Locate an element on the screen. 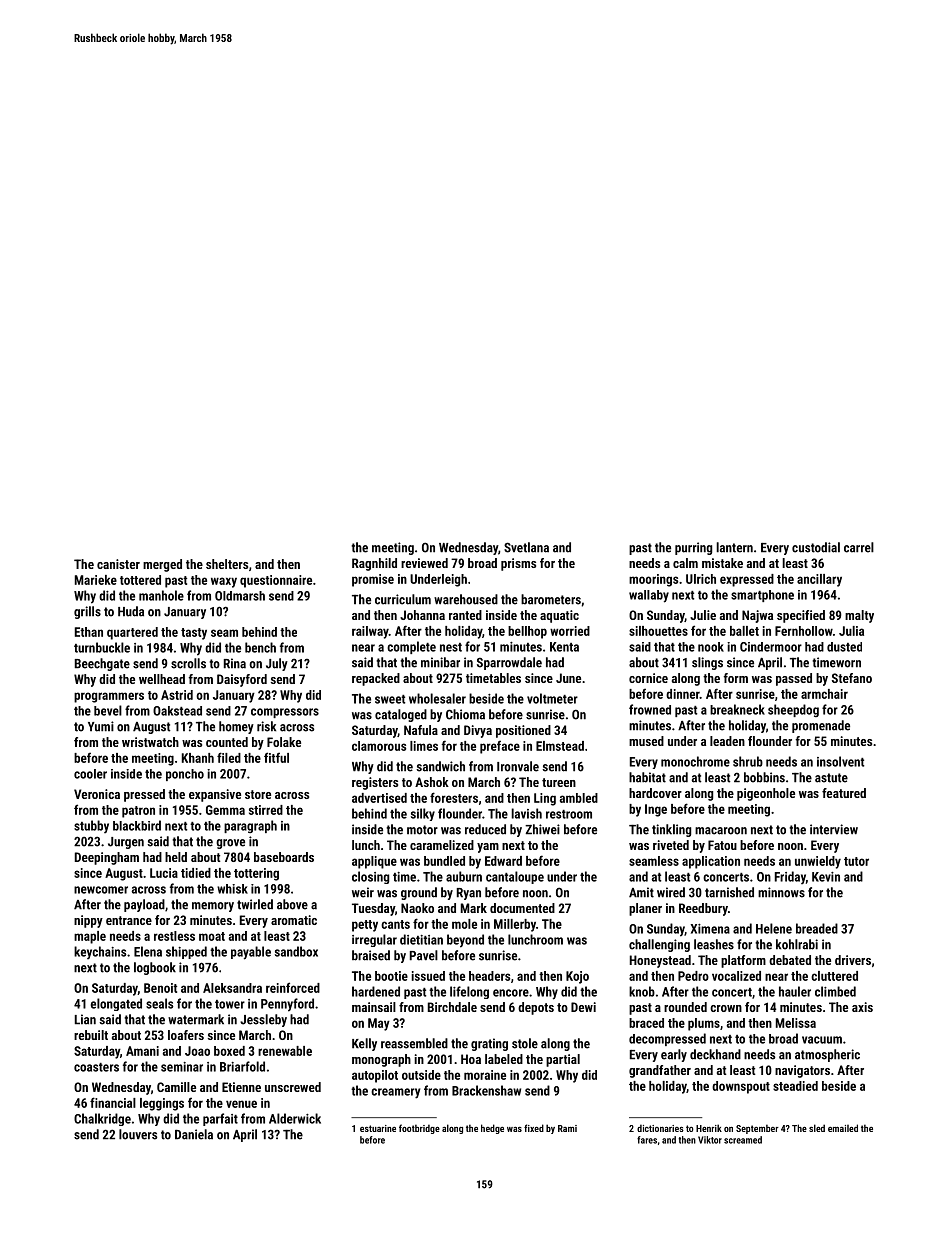  sweet is located at coordinates (390, 699).
